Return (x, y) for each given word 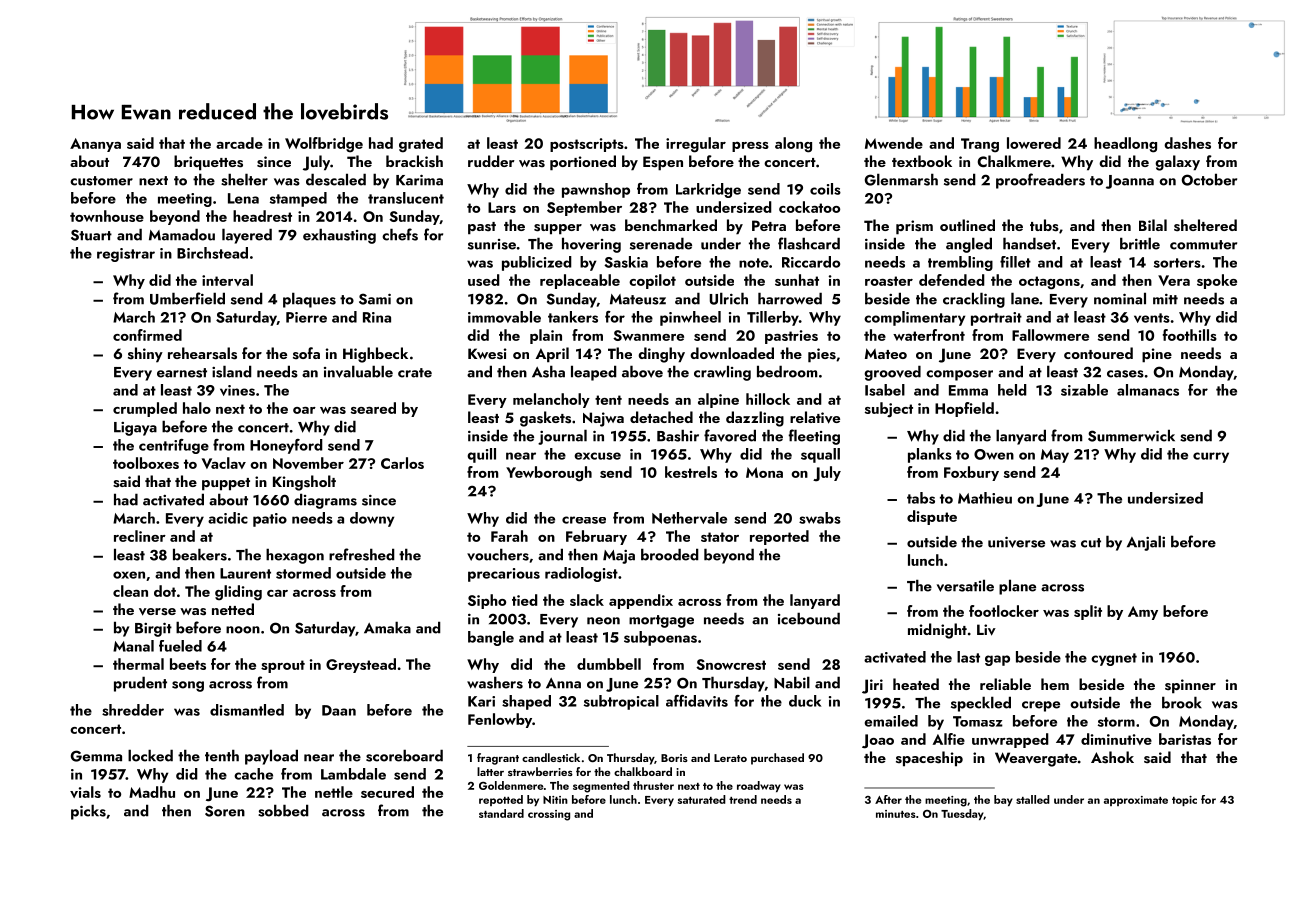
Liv (986, 630)
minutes (896, 814)
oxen (129, 575)
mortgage (661, 621)
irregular (696, 145)
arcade (239, 143)
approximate (1136, 801)
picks (88, 812)
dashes (1187, 143)
